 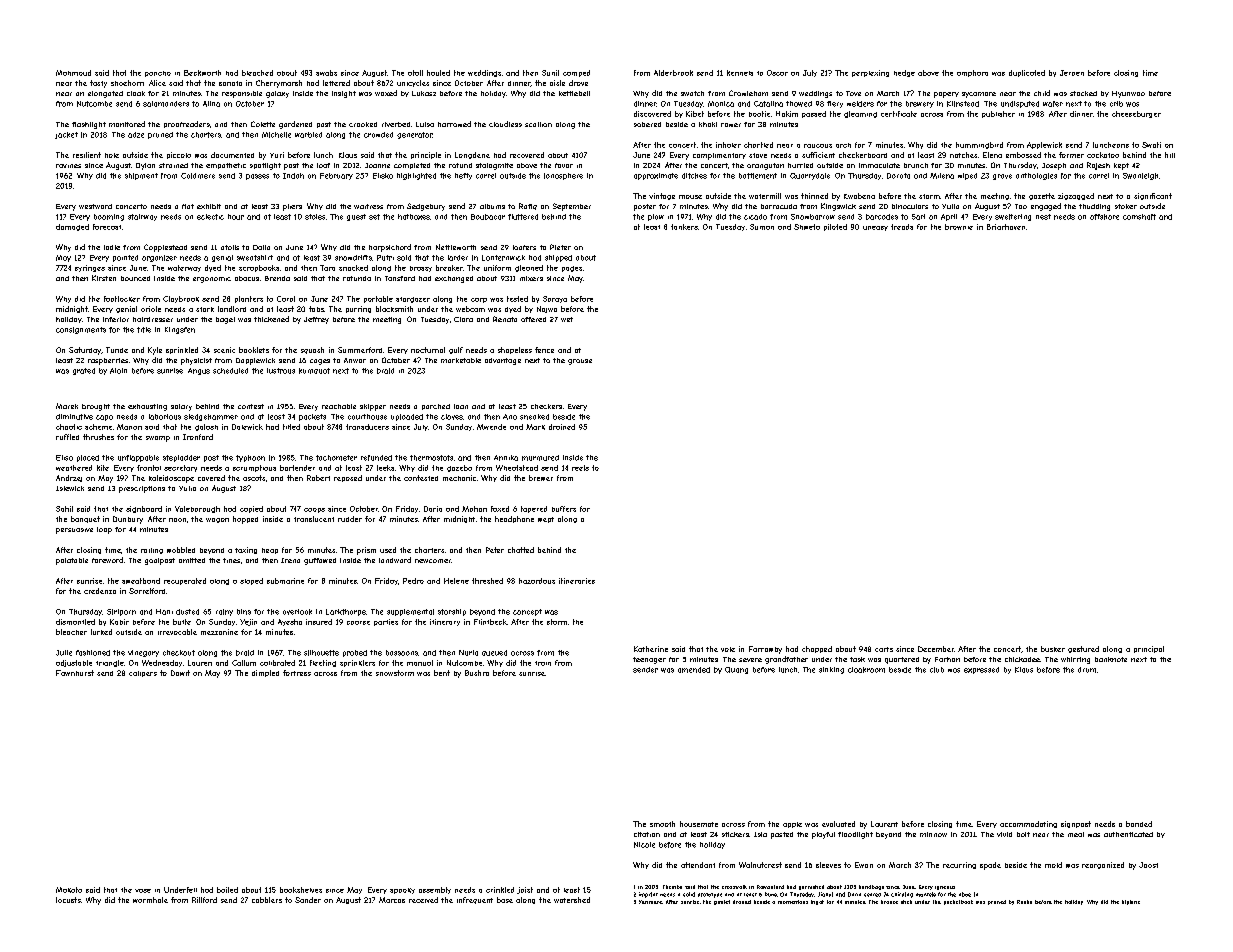 I want to click on gestured, so click(x=1083, y=649).
